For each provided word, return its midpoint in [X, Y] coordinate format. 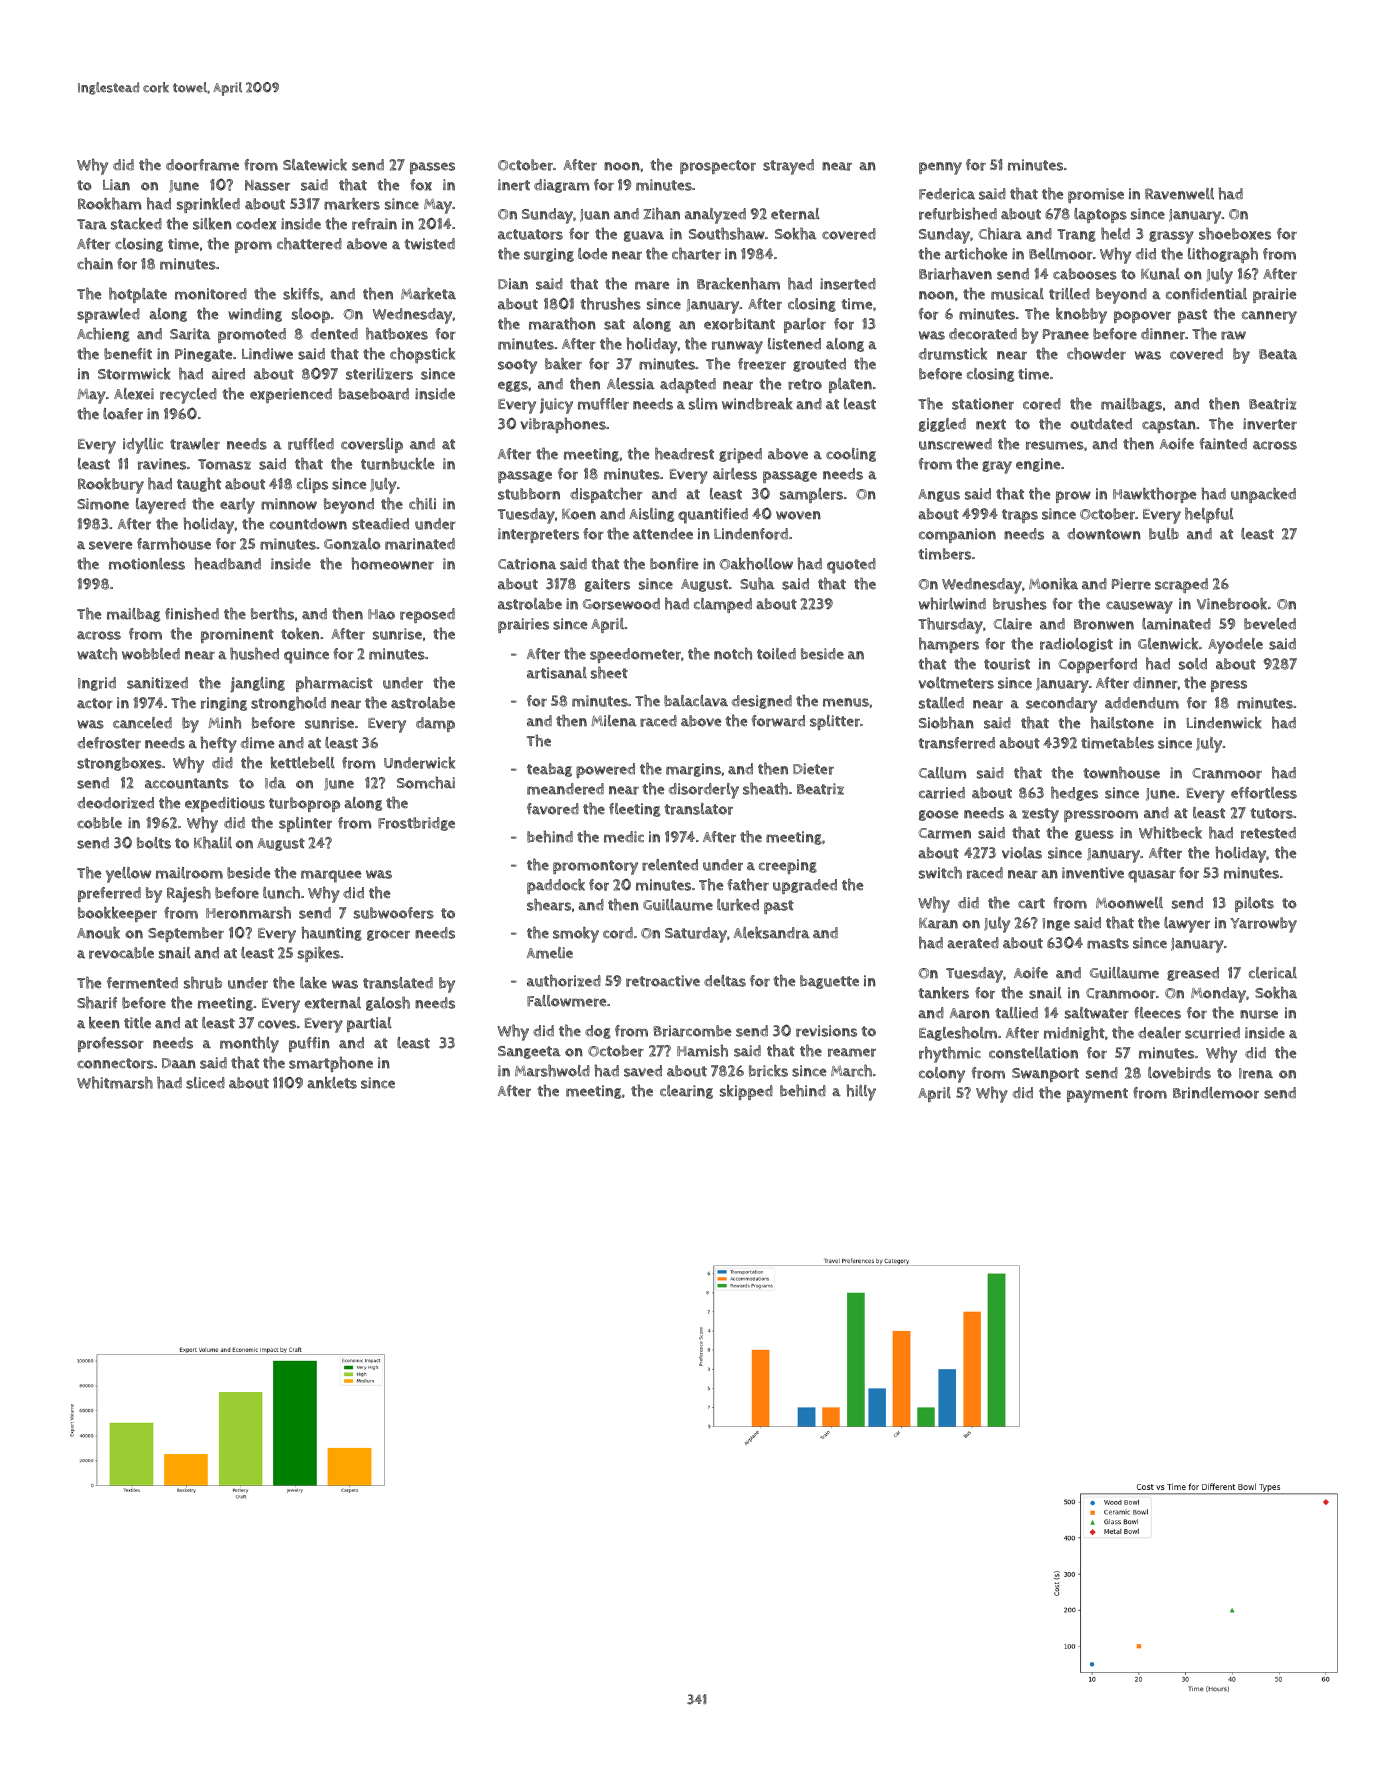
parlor [805, 325]
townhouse [1121, 772]
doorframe [202, 165]
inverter [1270, 424]
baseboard [374, 394]
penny [940, 168]
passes [432, 168]
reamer [852, 1052]
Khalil [213, 842]
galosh [388, 1003]
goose [938, 815]
